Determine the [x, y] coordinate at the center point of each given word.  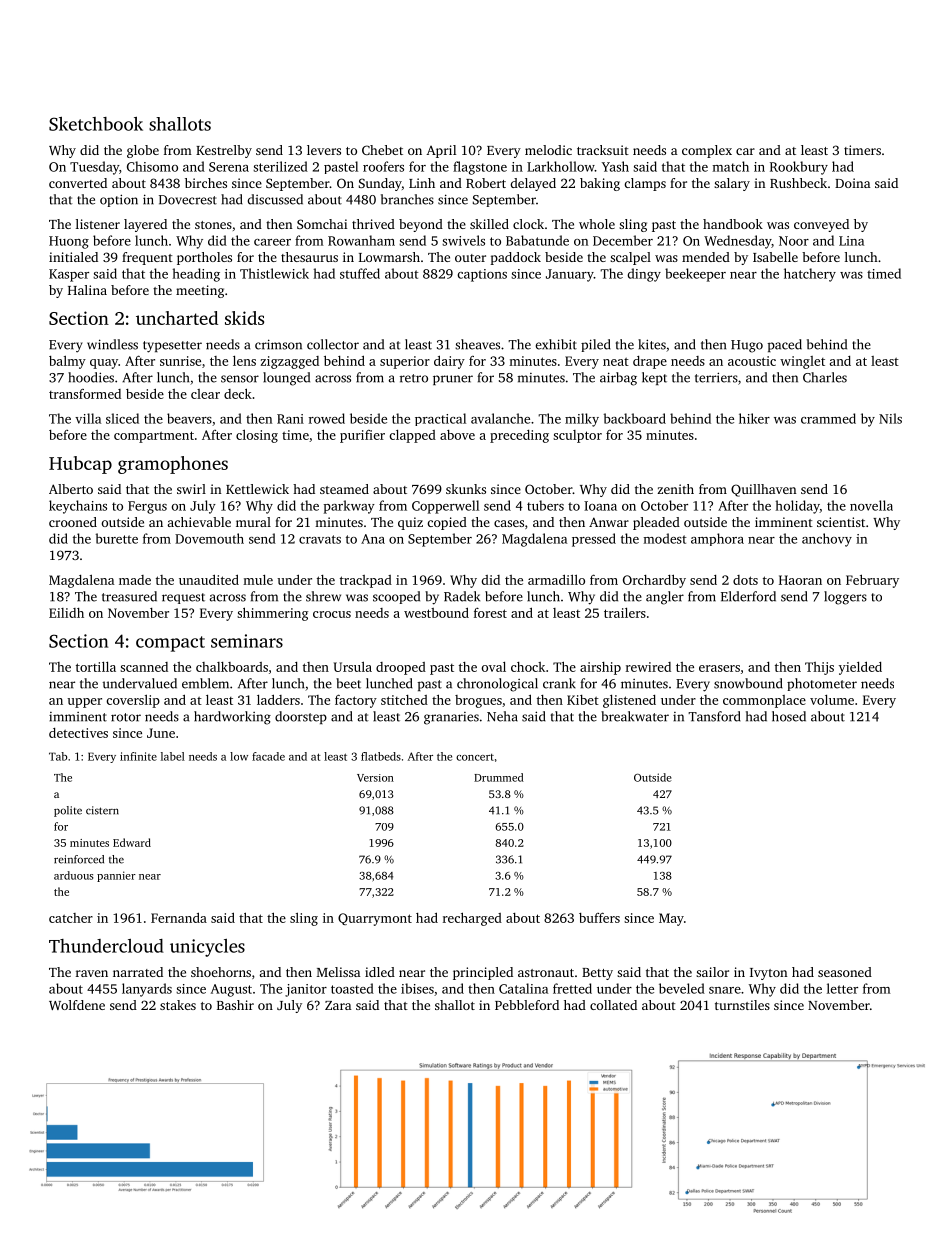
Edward [132, 842]
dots [745, 580]
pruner [453, 380]
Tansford [714, 716]
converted [78, 183]
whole [597, 224]
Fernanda [179, 917]
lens [244, 361]
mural [253, 522]
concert [475, 757]
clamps [645, 184]
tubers [545, 505]
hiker [754, 418]
